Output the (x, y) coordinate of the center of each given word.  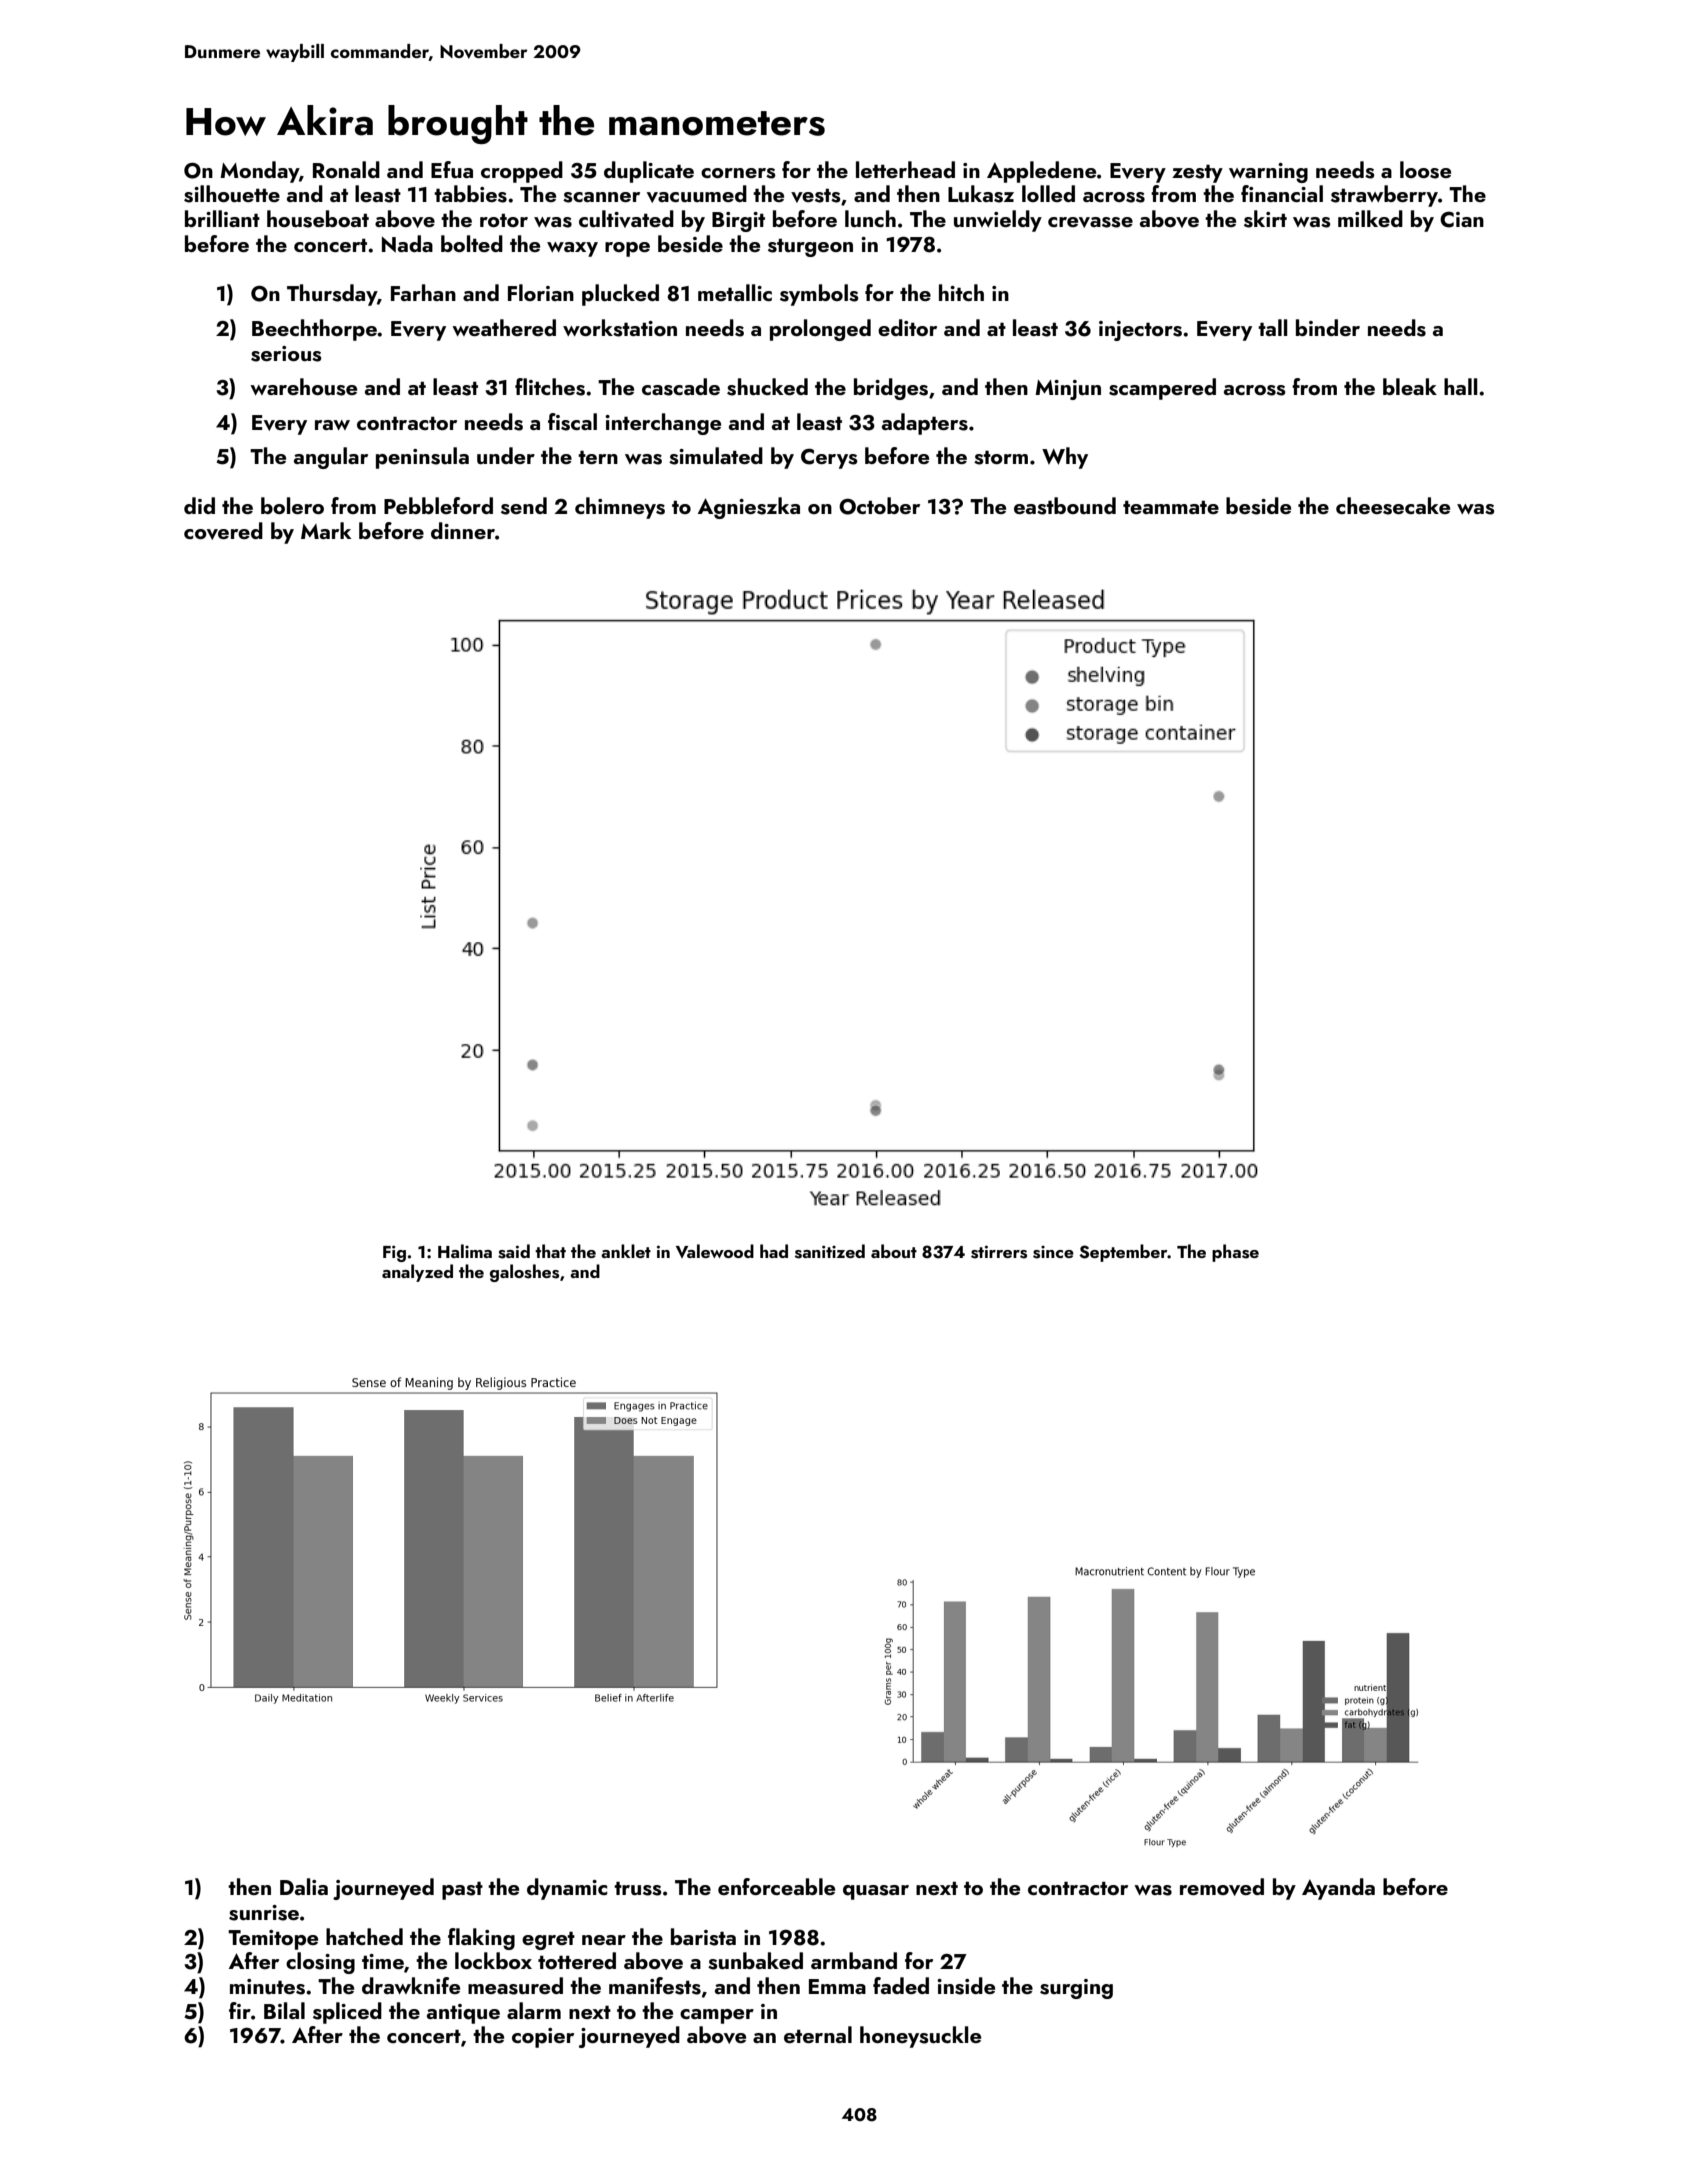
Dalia (304, 1886)
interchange (663, 424)
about (894, 1251)
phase (1235, 1253)
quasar (876, 1892)
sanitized (830, 1251)
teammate (1171, 507)
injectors (1140, 331)
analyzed (417, 1273)
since (1053, 1252)
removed (1222, 1887)
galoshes (524, 1273)
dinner (463, 530)
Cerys (829, 458)
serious (286, 354)
